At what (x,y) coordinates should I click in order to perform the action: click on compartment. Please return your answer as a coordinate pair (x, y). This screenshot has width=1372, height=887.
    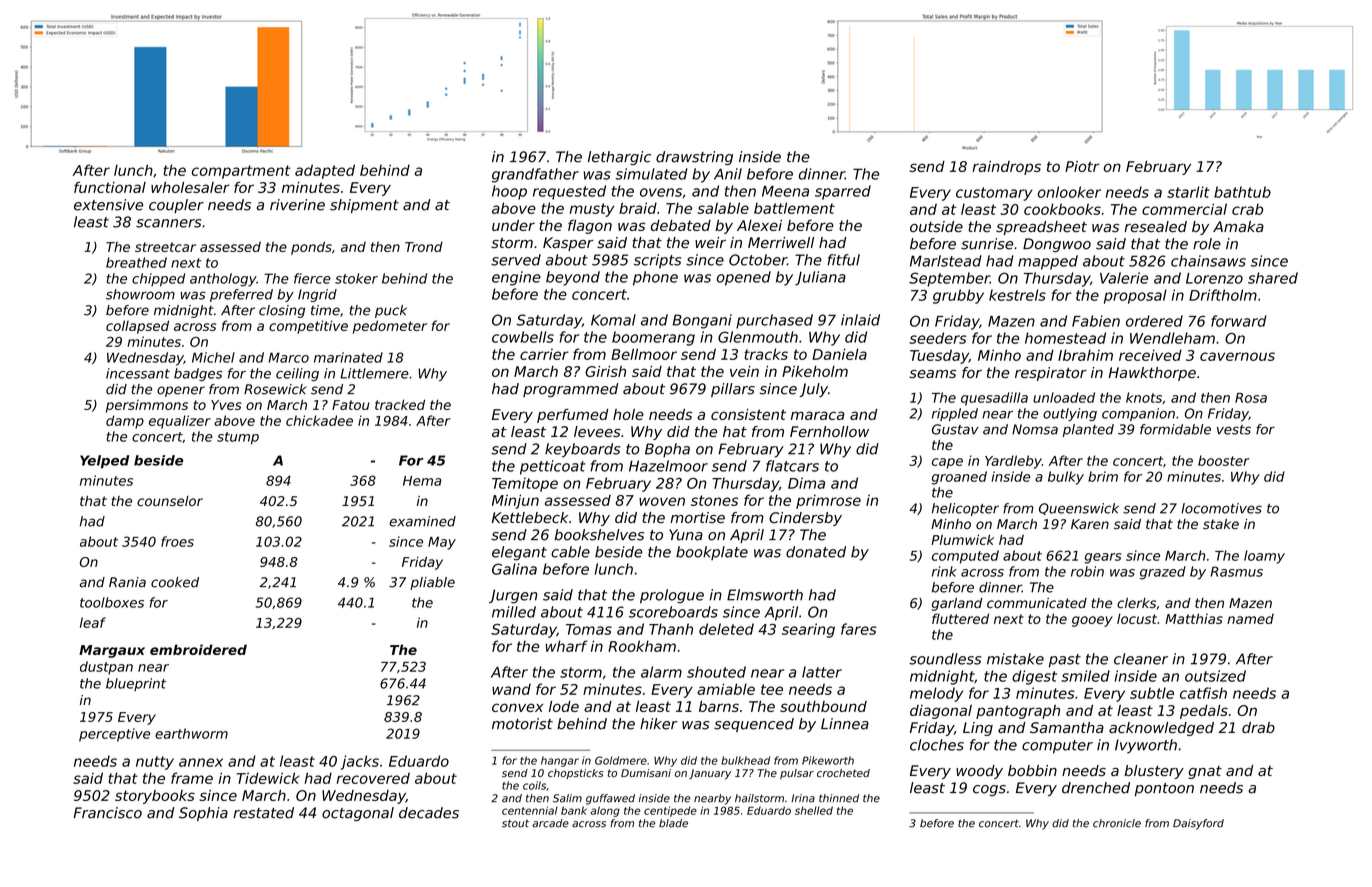
    Looking at the image, I should click on (241, 172).
